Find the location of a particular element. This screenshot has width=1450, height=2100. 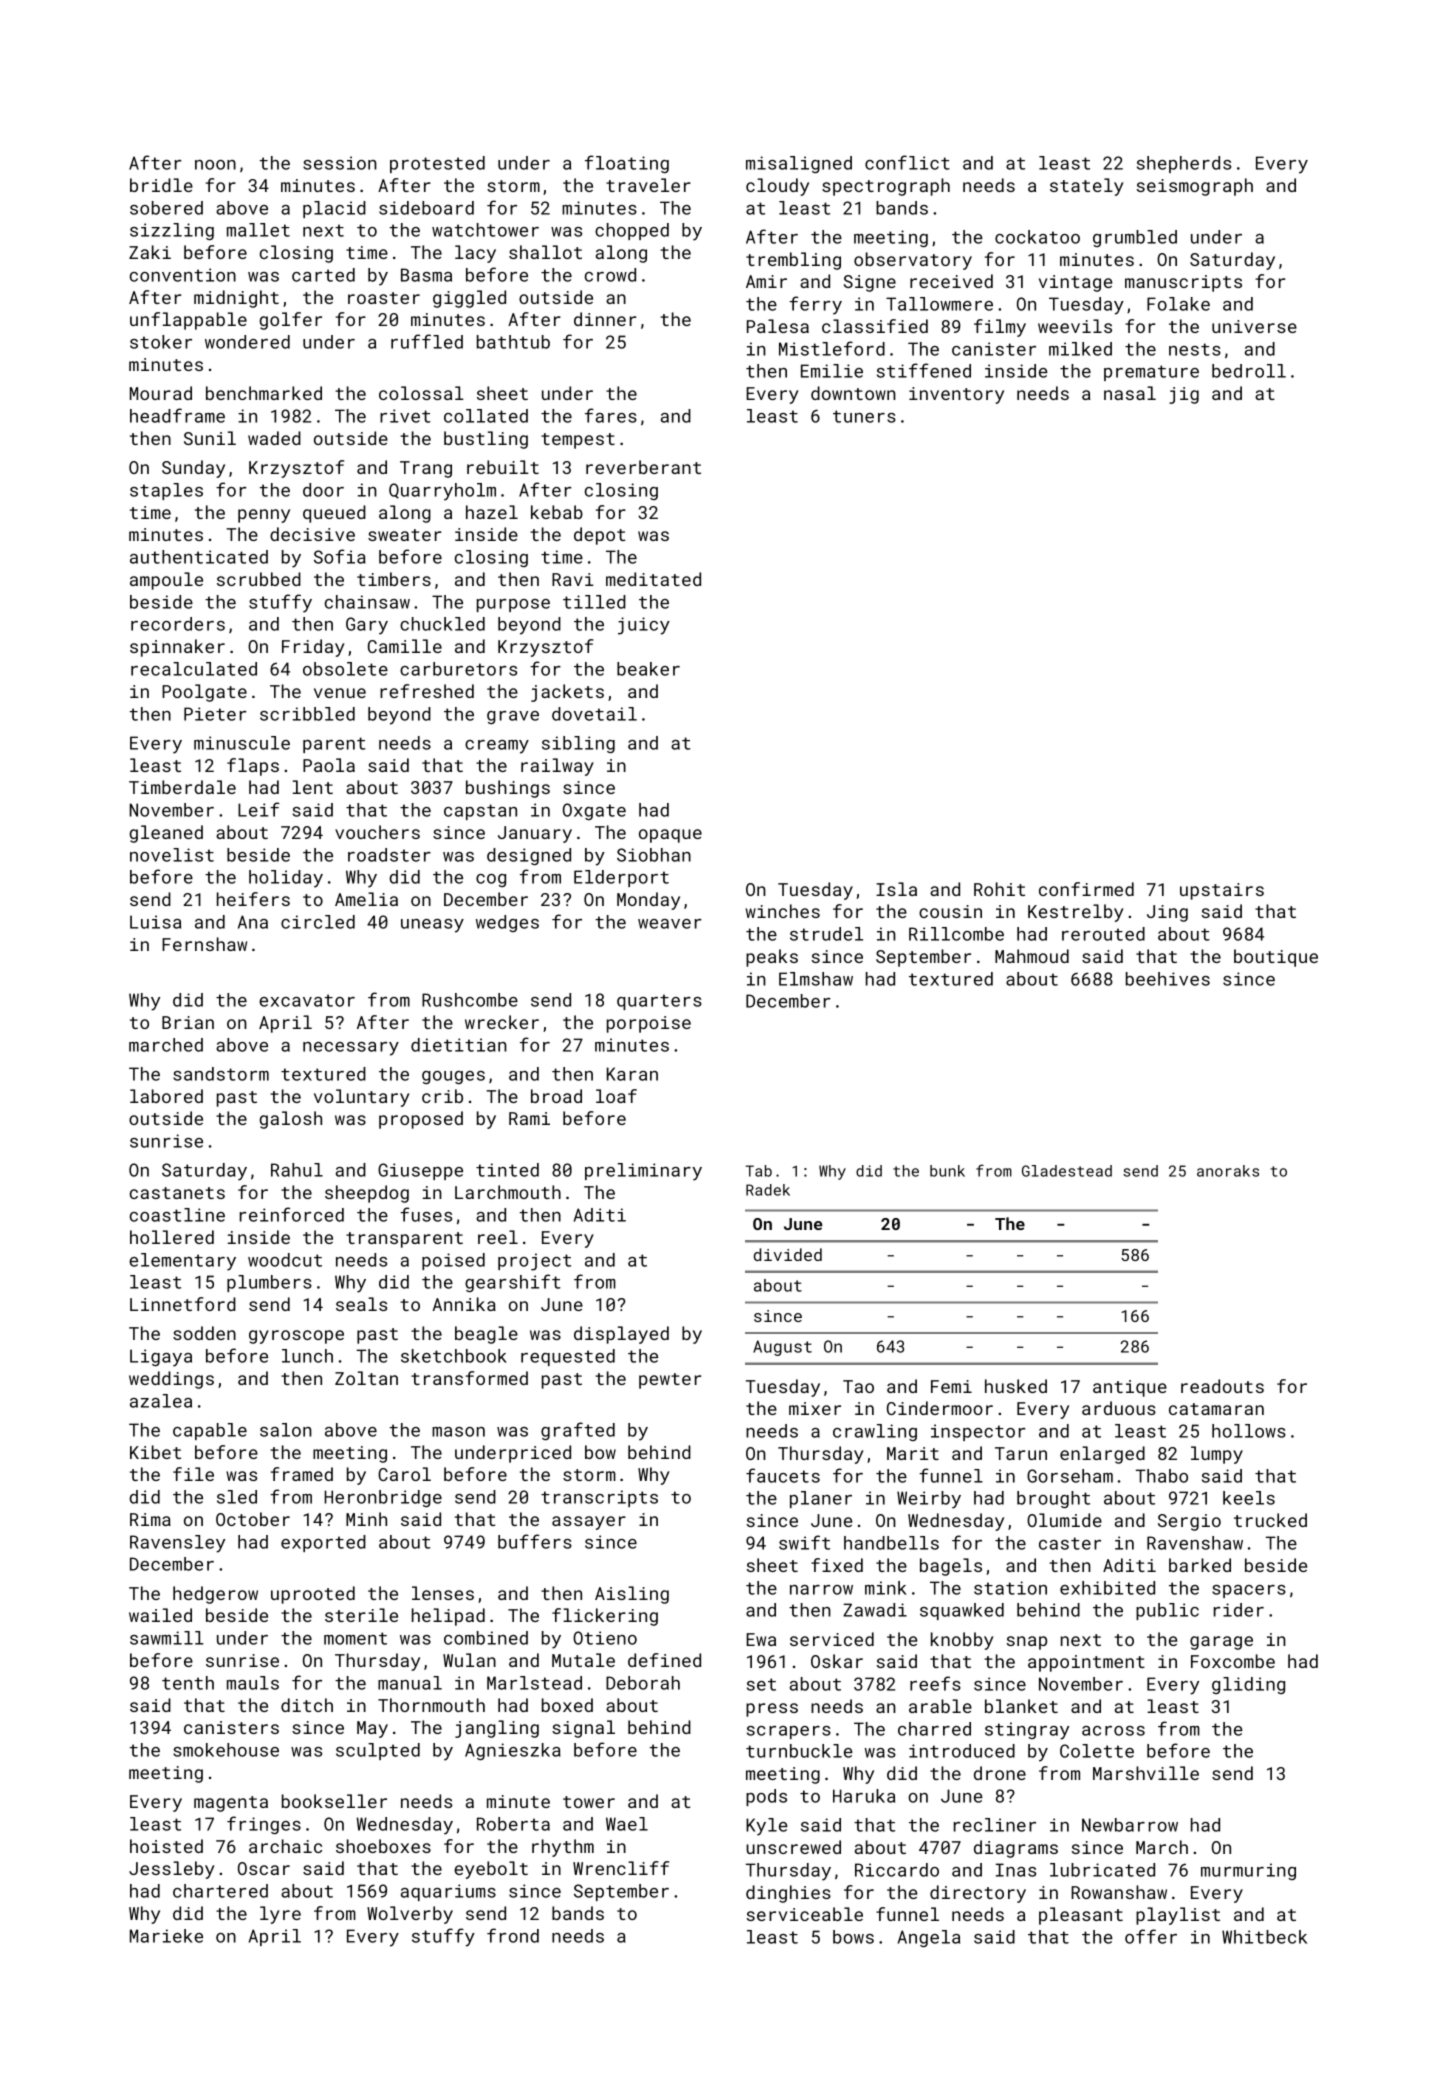

readouts is located at coordinates (1222, 1386).
